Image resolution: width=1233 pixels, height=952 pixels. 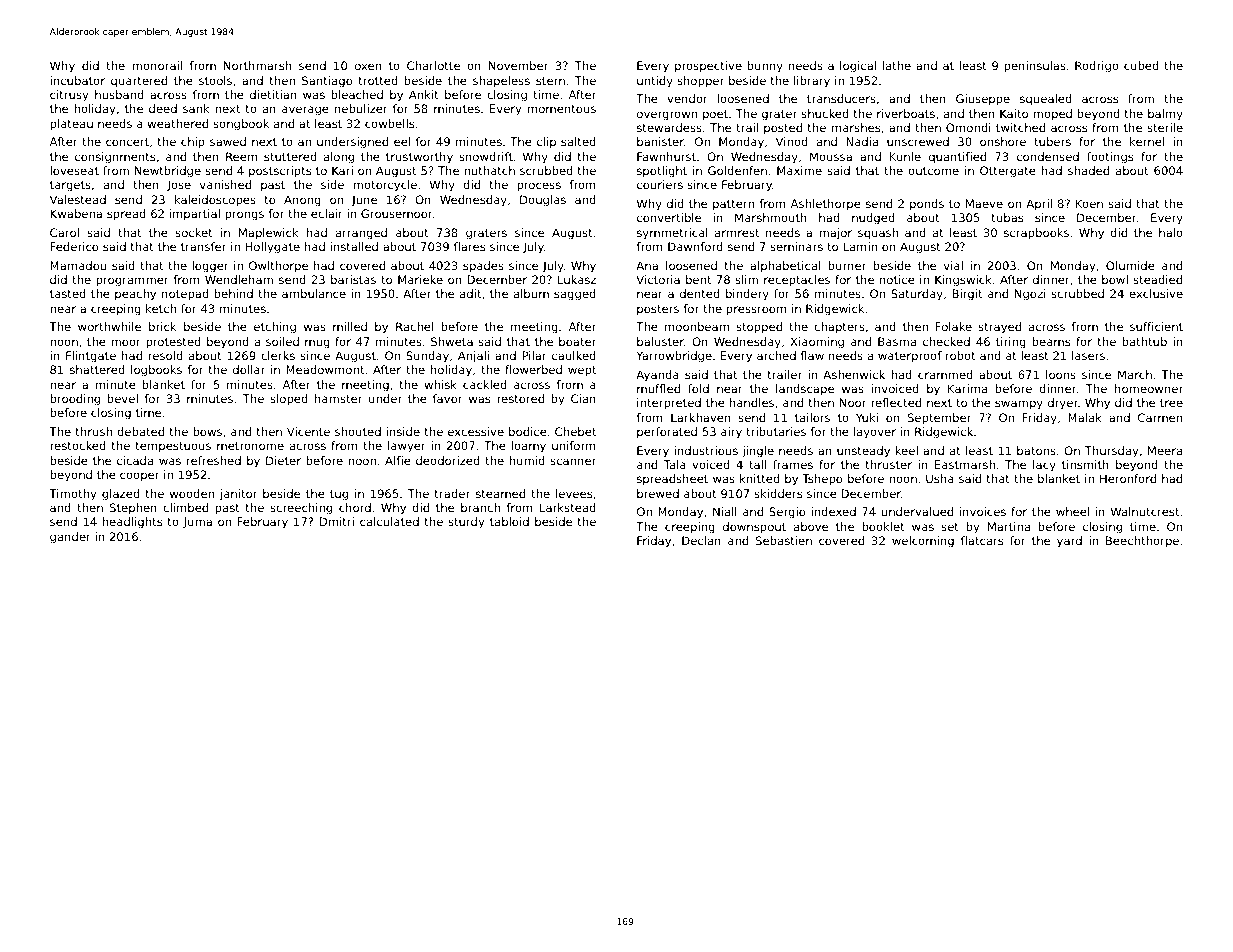 I want to click on scanner, so click(x=573, y=461).
